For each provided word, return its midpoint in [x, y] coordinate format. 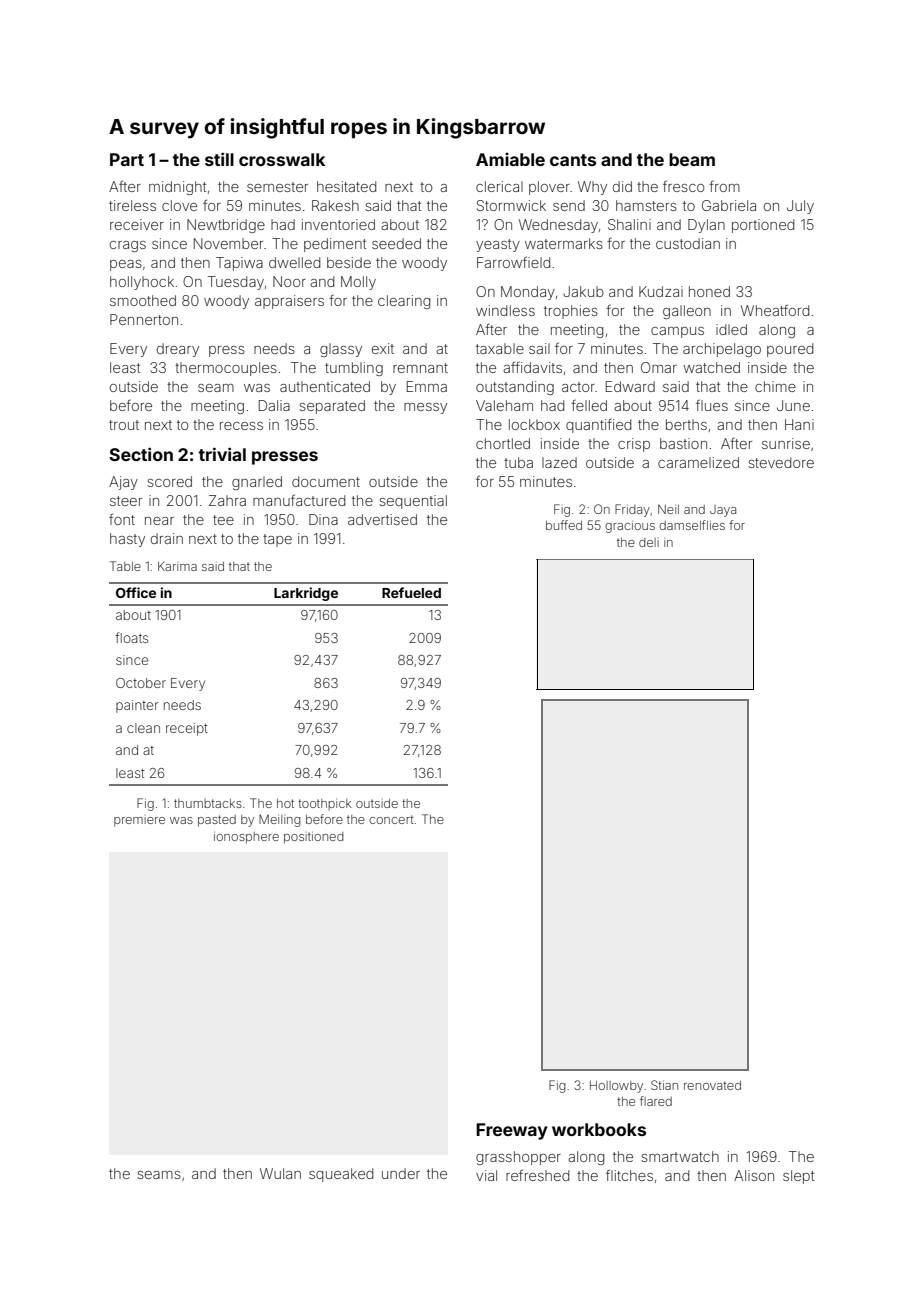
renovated [712, 1085]
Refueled [411, 592]
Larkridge [306, 594]
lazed [559, 462]
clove [179, 205]
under [401, 1173]
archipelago [722, 350]
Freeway [512, 1131]
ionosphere [246, 838]
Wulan [280, 1173]
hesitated [346, 186]
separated [332, 407]
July [800, 207]
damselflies [692, 525]
